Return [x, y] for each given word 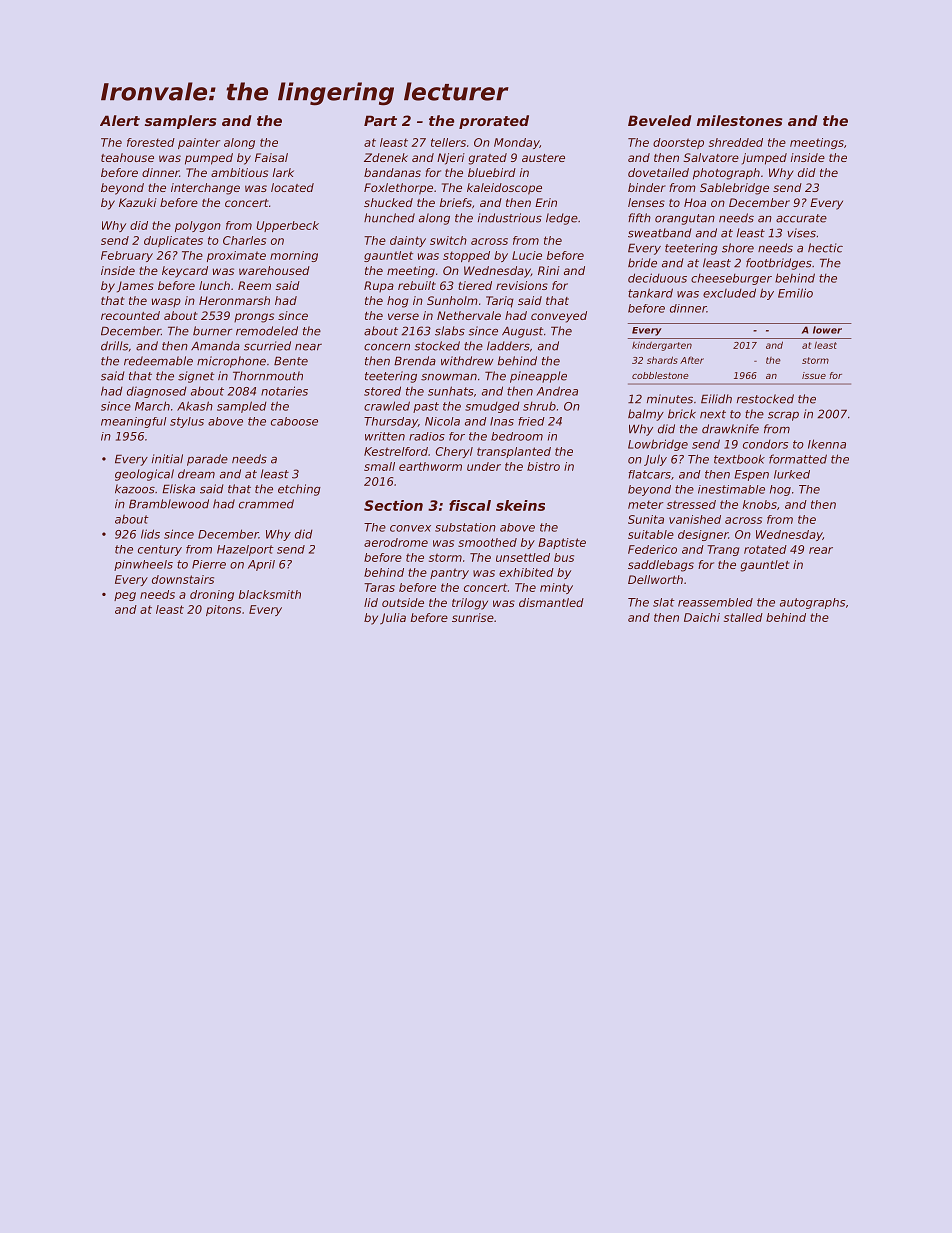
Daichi [702, 617]
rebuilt [417, 285]
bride [642, 263]
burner [212, 331]
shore [738, 248]
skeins [520, 505]
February [127, 256]
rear [821, 550]
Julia [393, 619]
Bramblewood [169, 504]
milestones [739, 120]
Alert [120, 120]
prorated [494, 122]
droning [212, 595]
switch [448, 240]
